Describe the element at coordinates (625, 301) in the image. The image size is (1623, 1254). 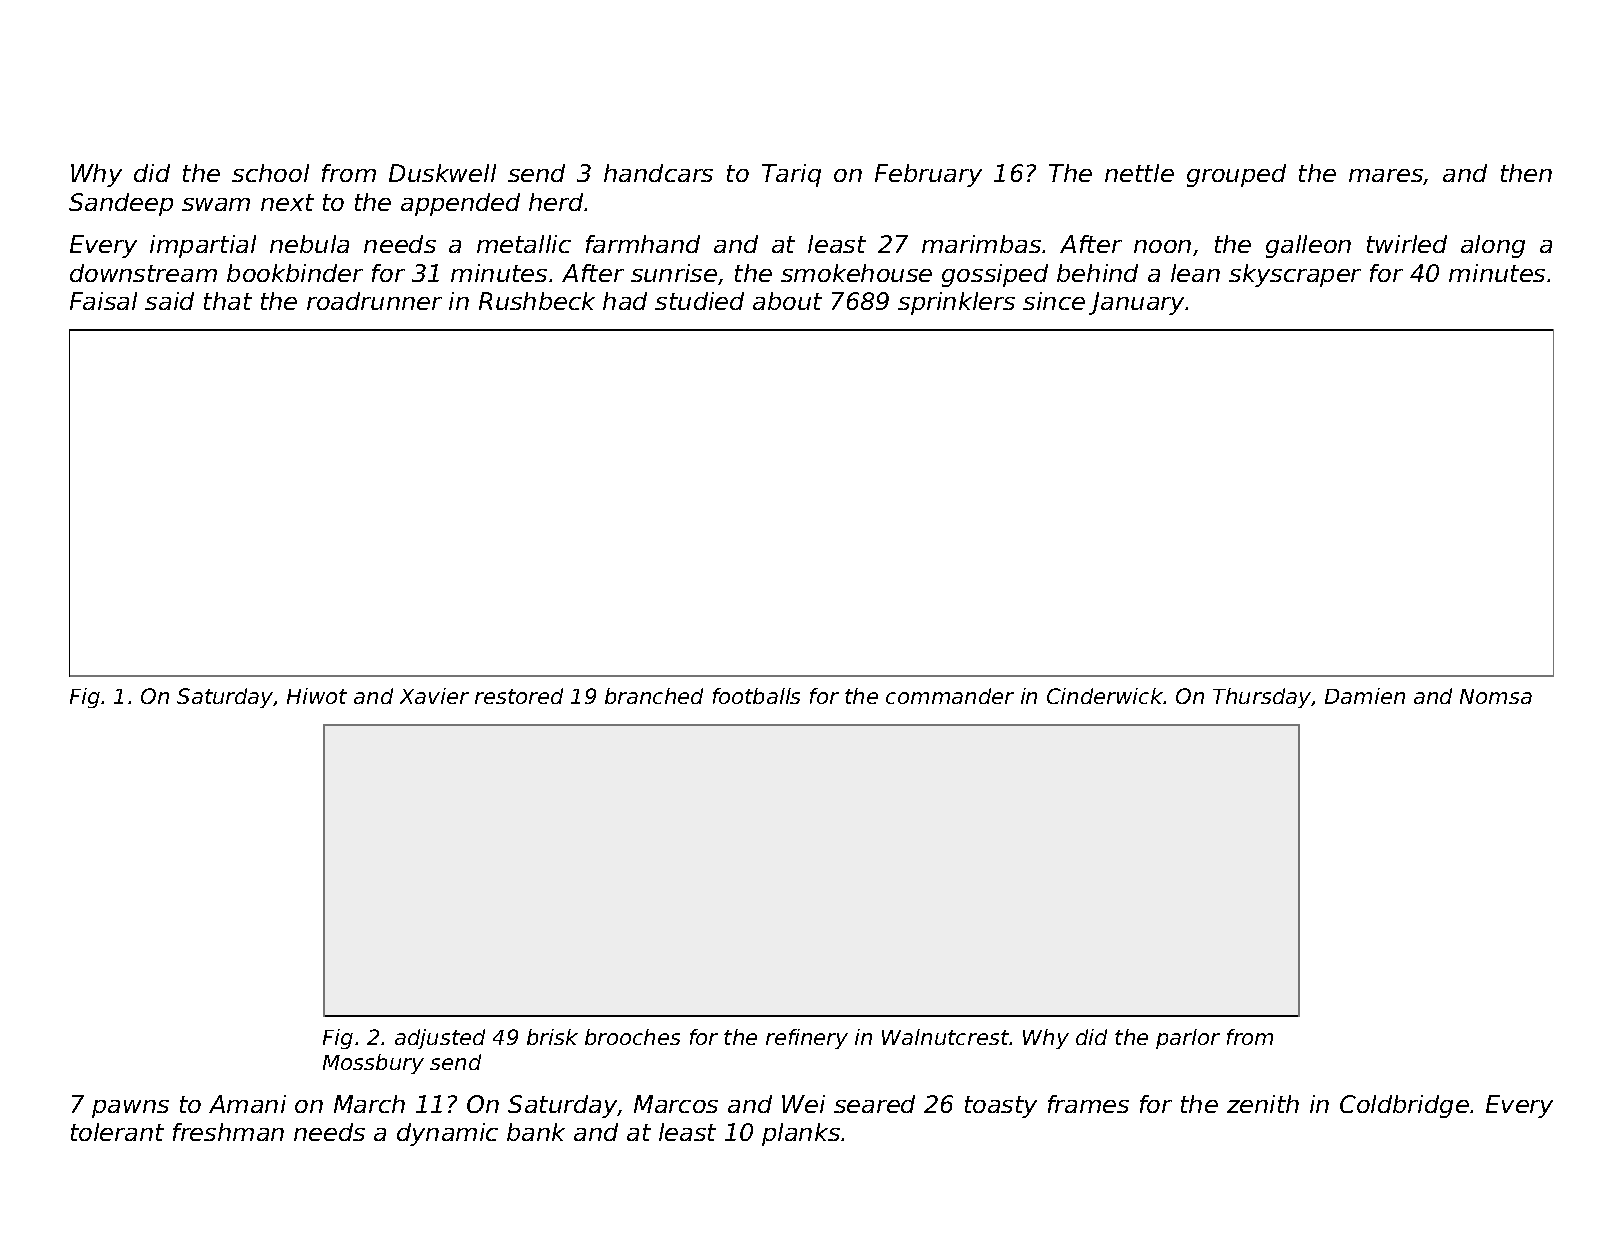
I see `had` at that location.
